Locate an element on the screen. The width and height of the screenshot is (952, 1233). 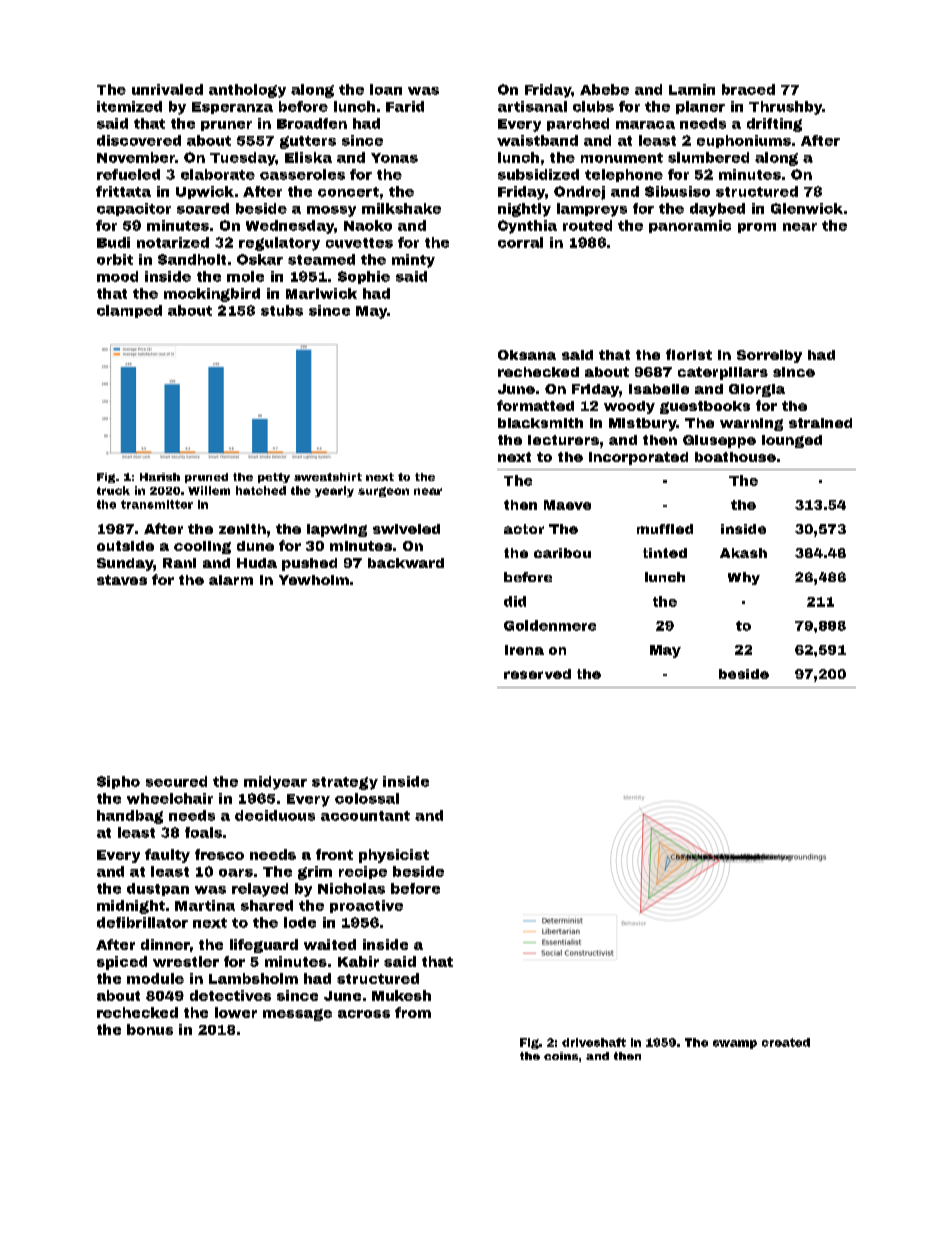
staves is located at coordinates (122, 580).
